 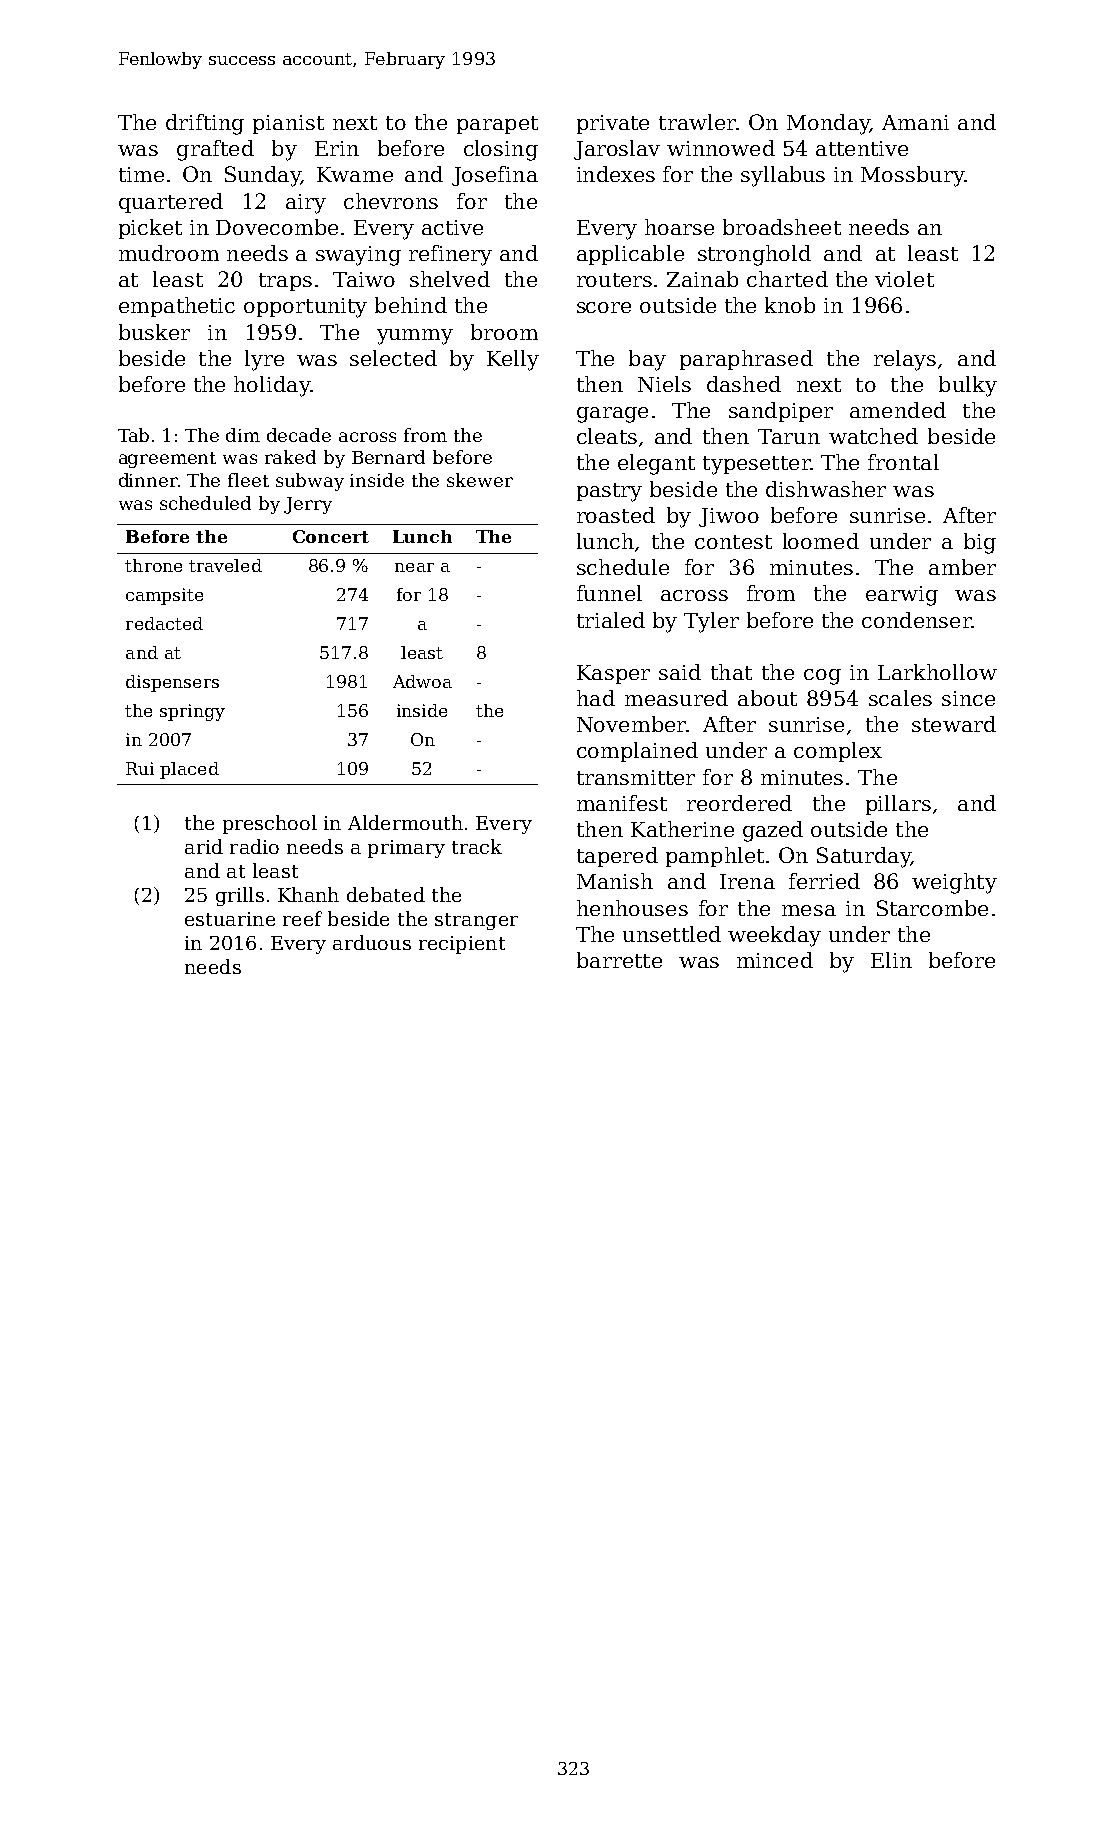 What do you see at coordinates (230, 919) in the screenshot?
I see `estuarine` at bounding box center [230, 919].
